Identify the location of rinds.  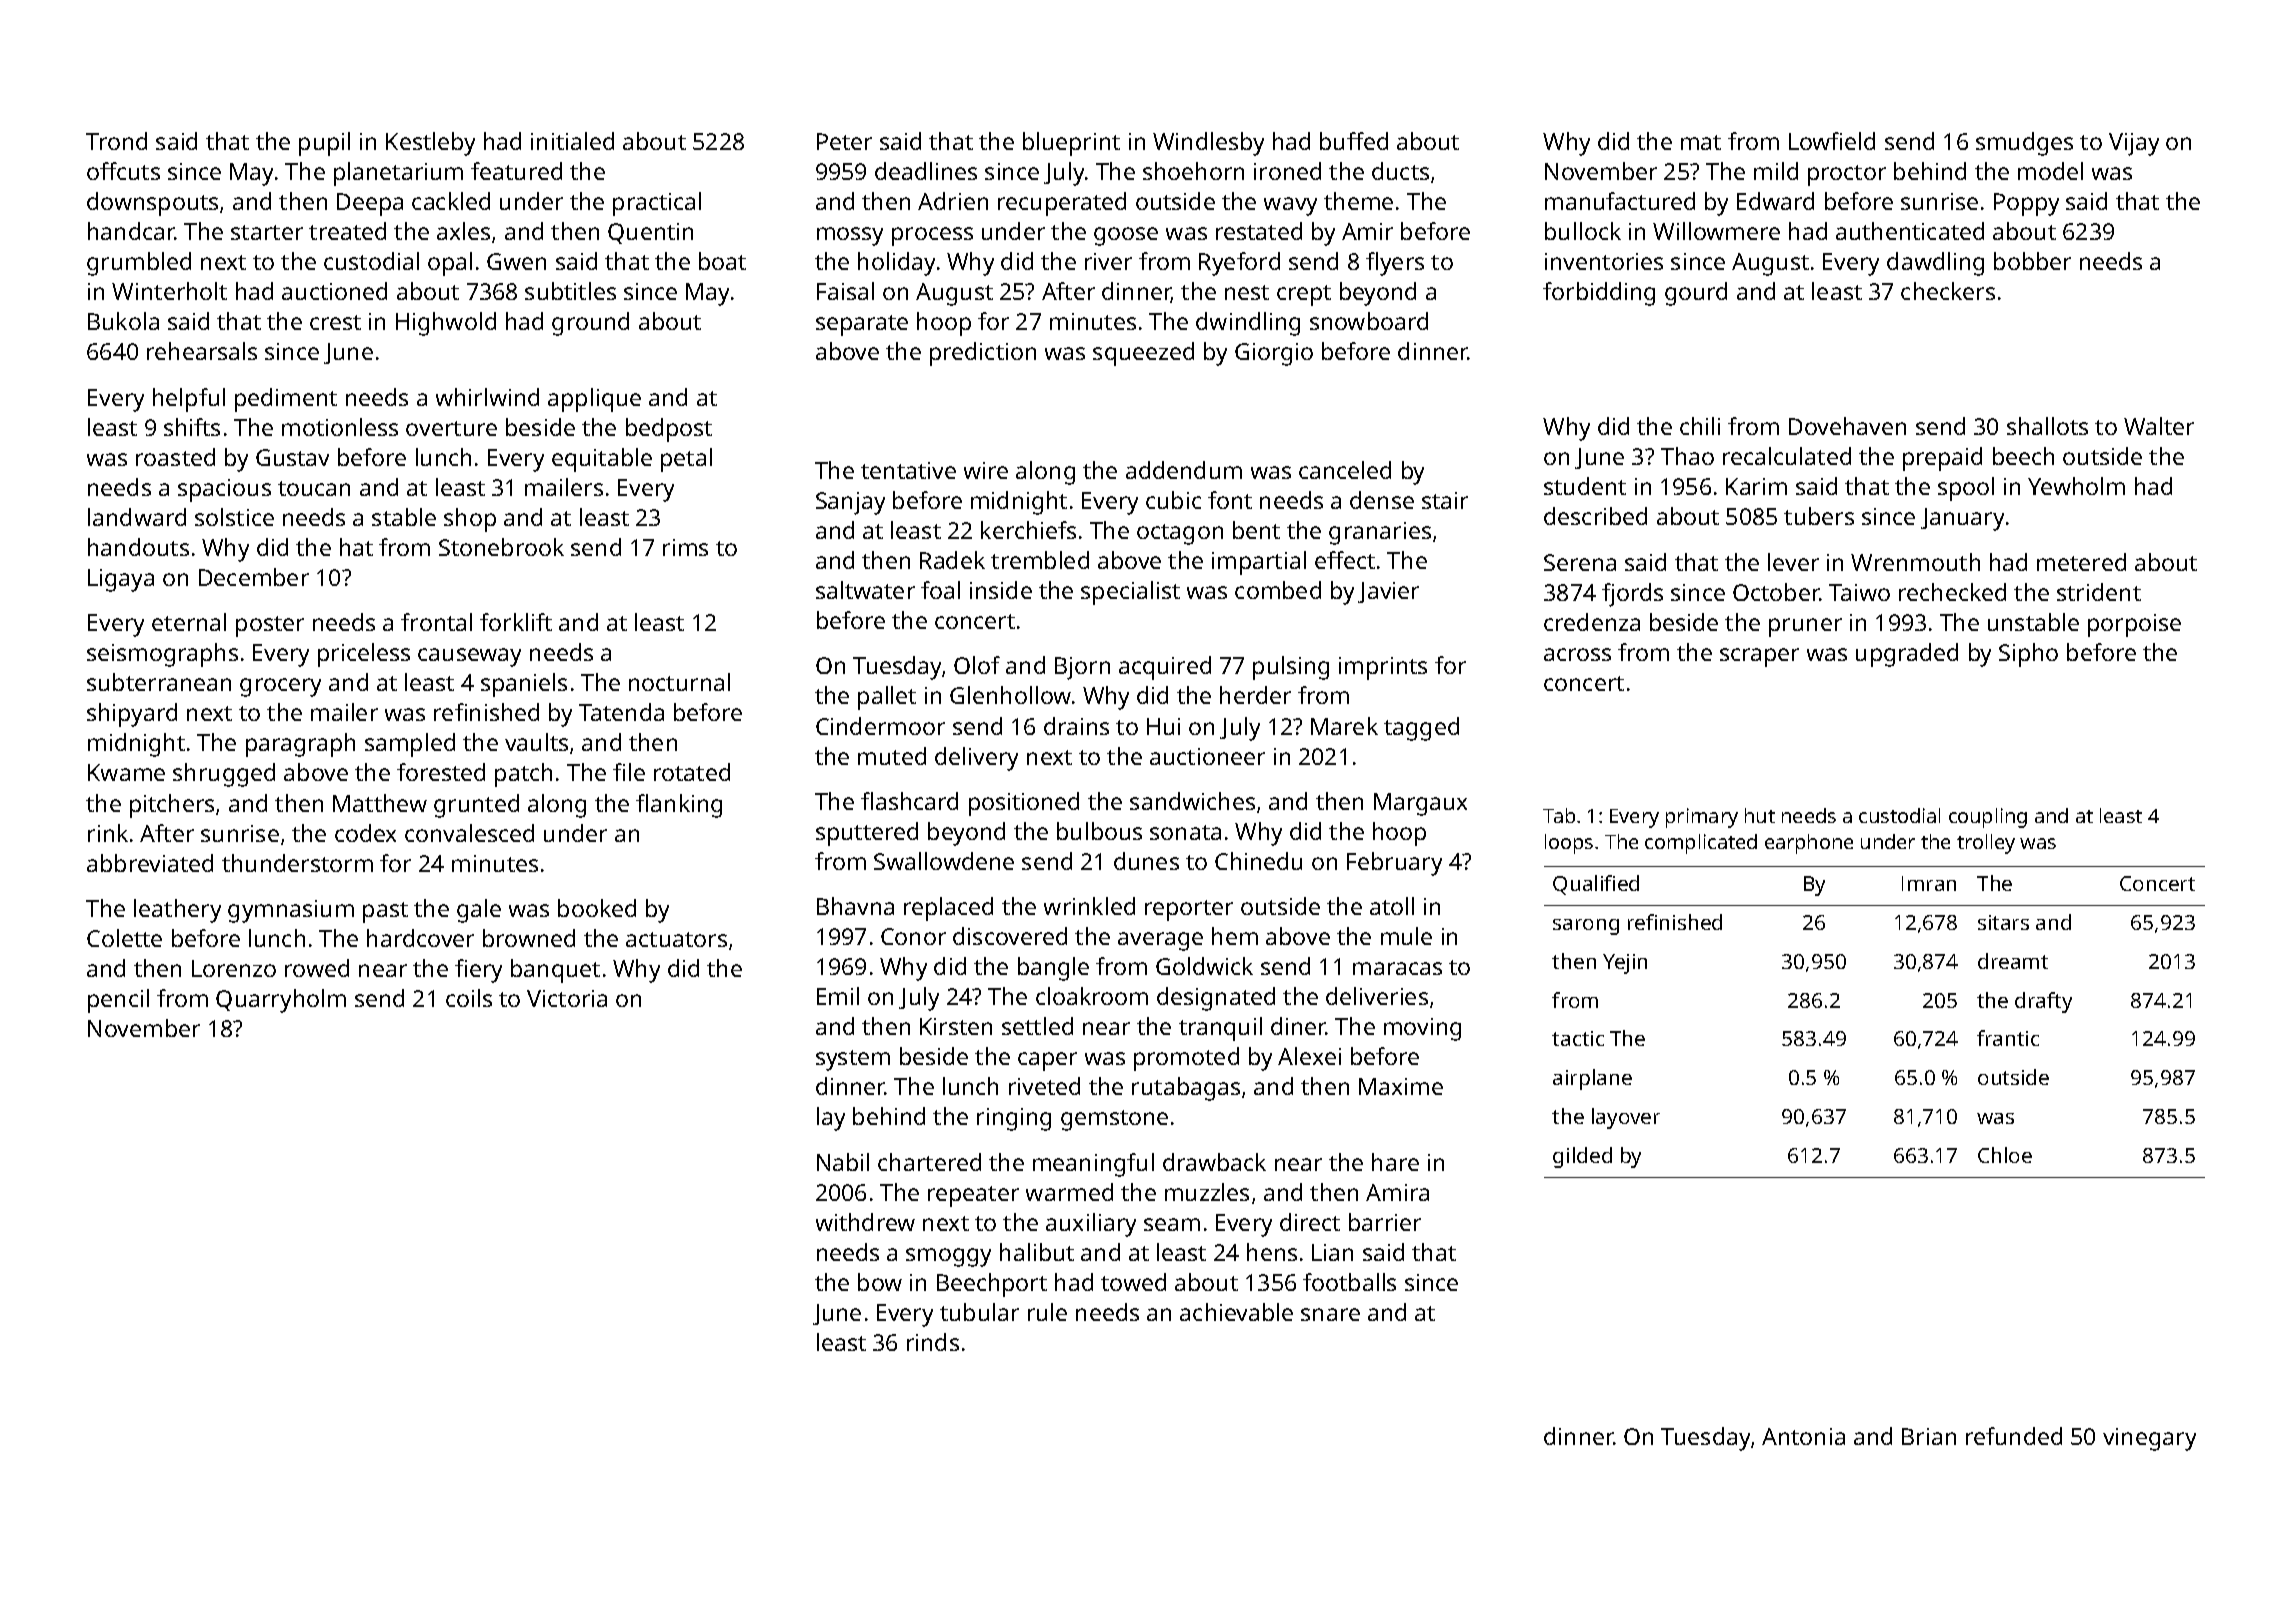
(933, 1342).
